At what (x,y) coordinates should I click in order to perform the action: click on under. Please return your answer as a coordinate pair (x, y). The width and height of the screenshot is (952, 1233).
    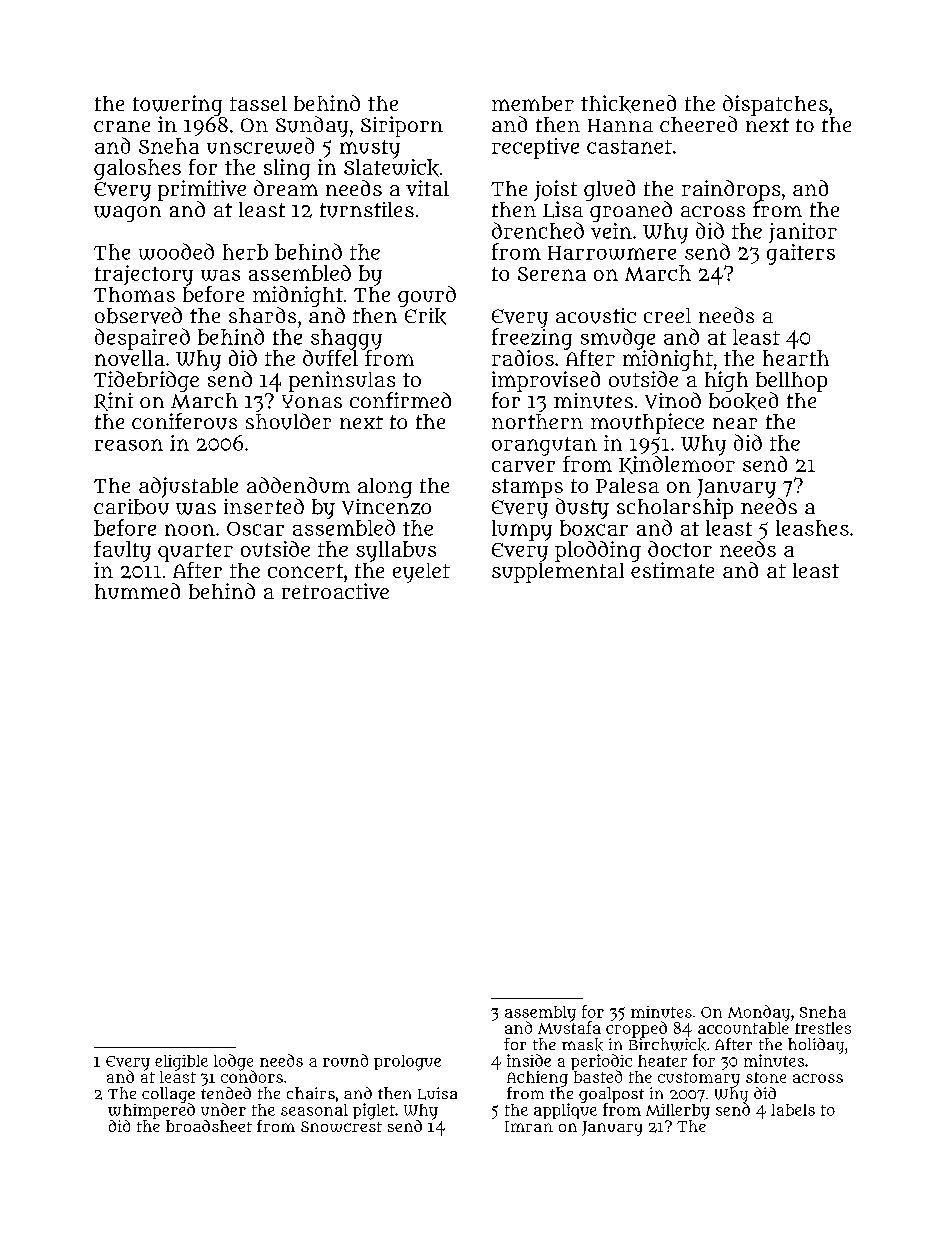
    Looking at the image, I should click on (223, 1109).
